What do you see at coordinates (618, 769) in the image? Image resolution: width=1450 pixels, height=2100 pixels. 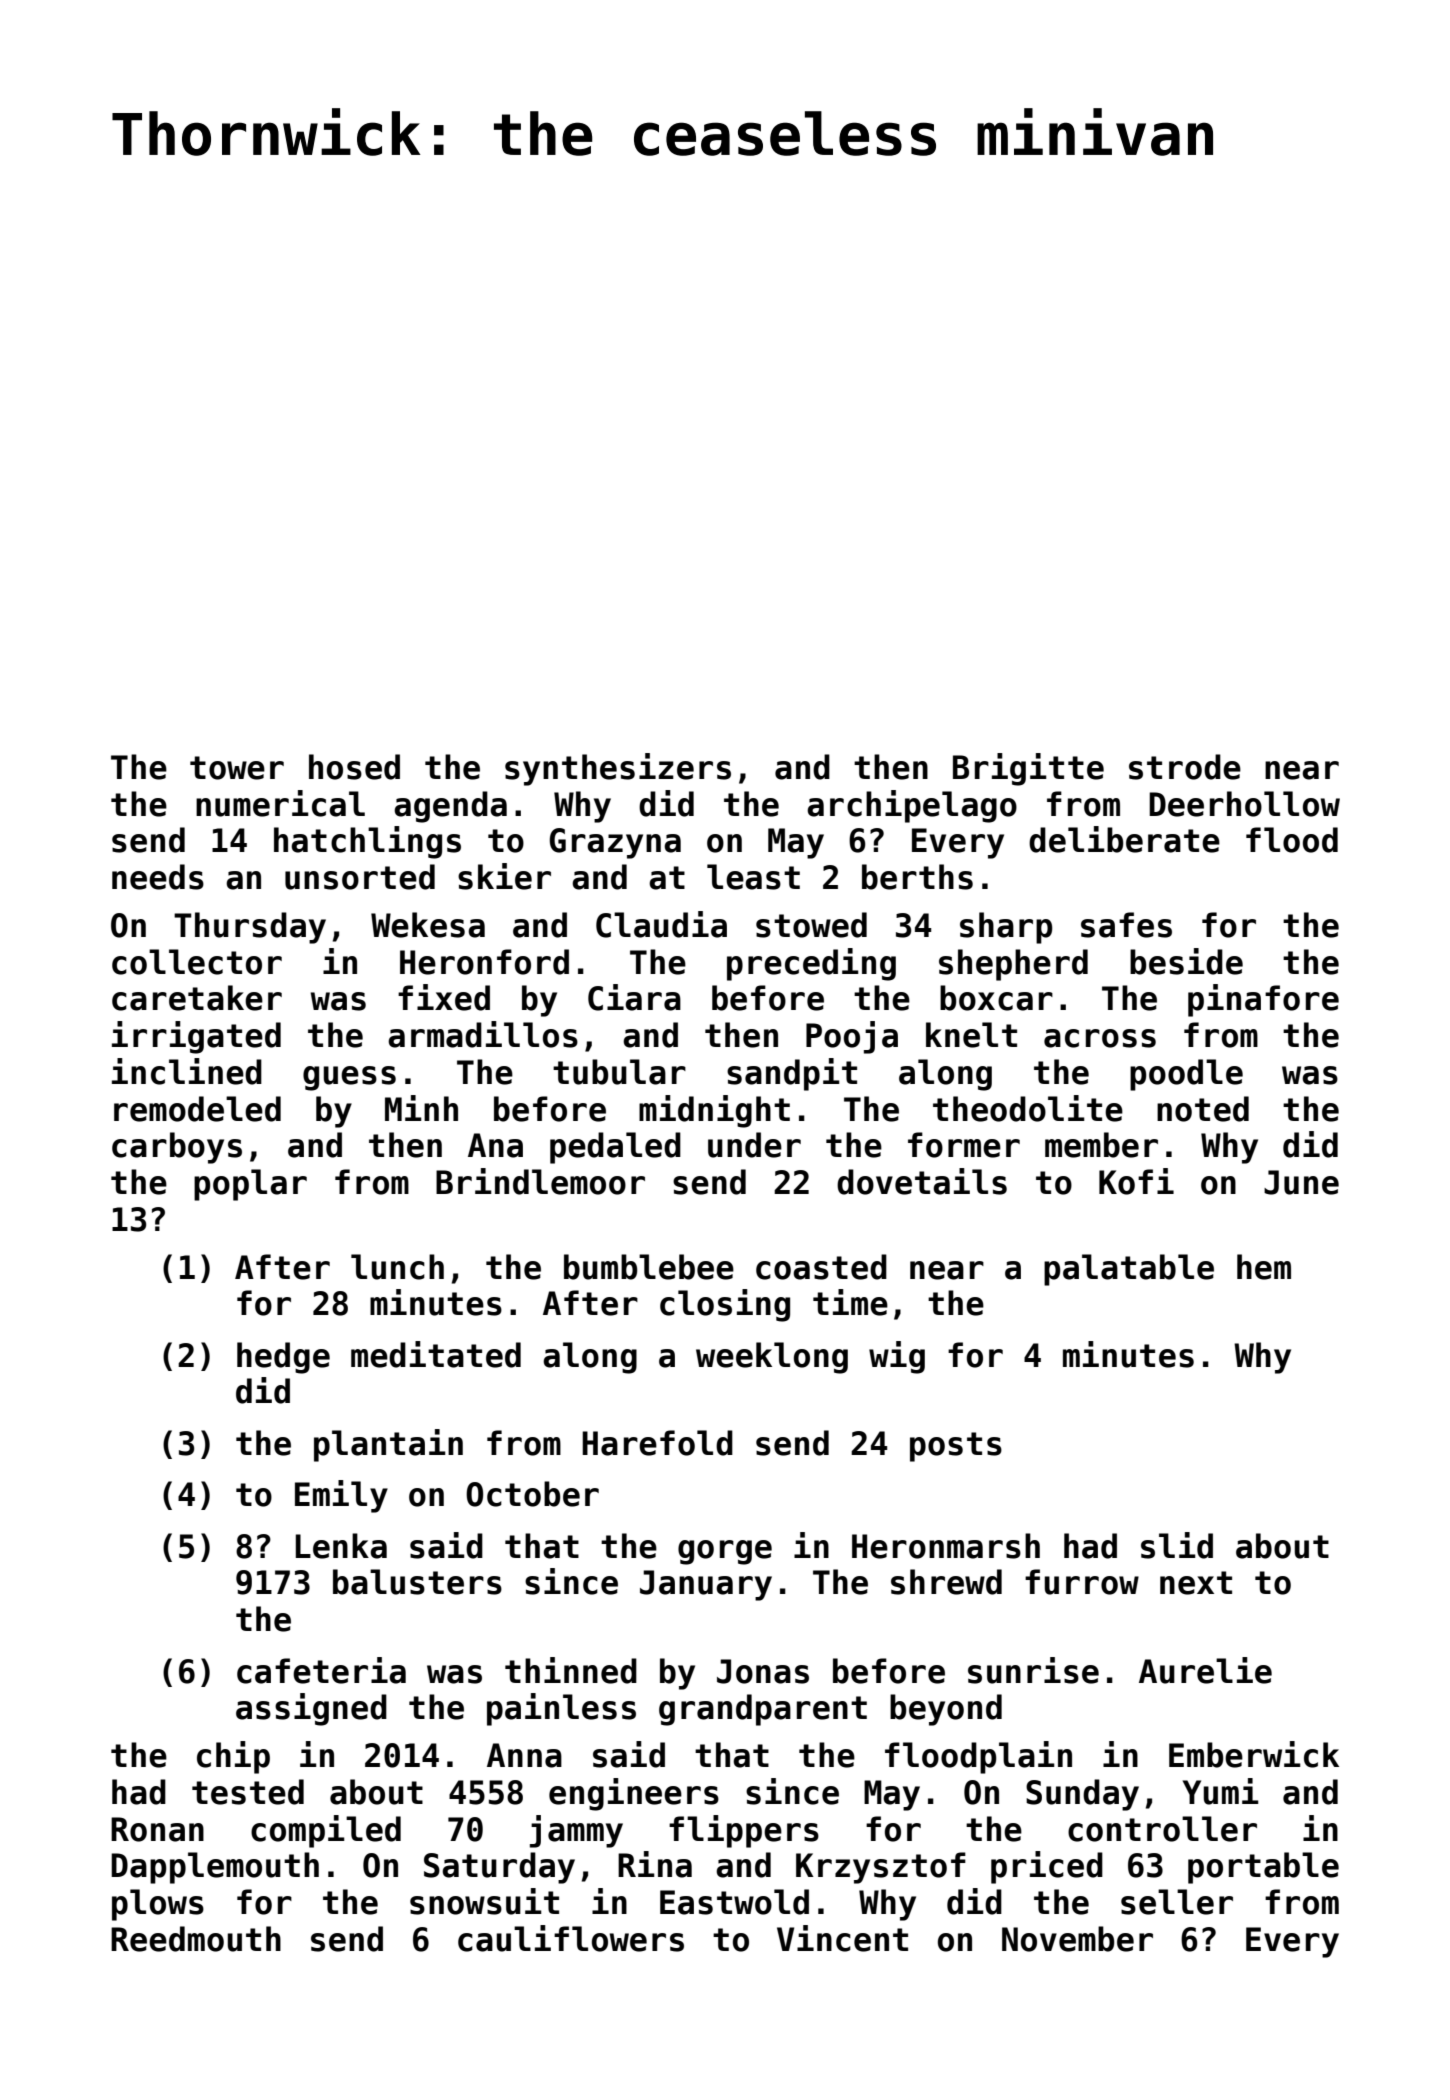 I see `synthesizers` at bounding box center [618, 769].
